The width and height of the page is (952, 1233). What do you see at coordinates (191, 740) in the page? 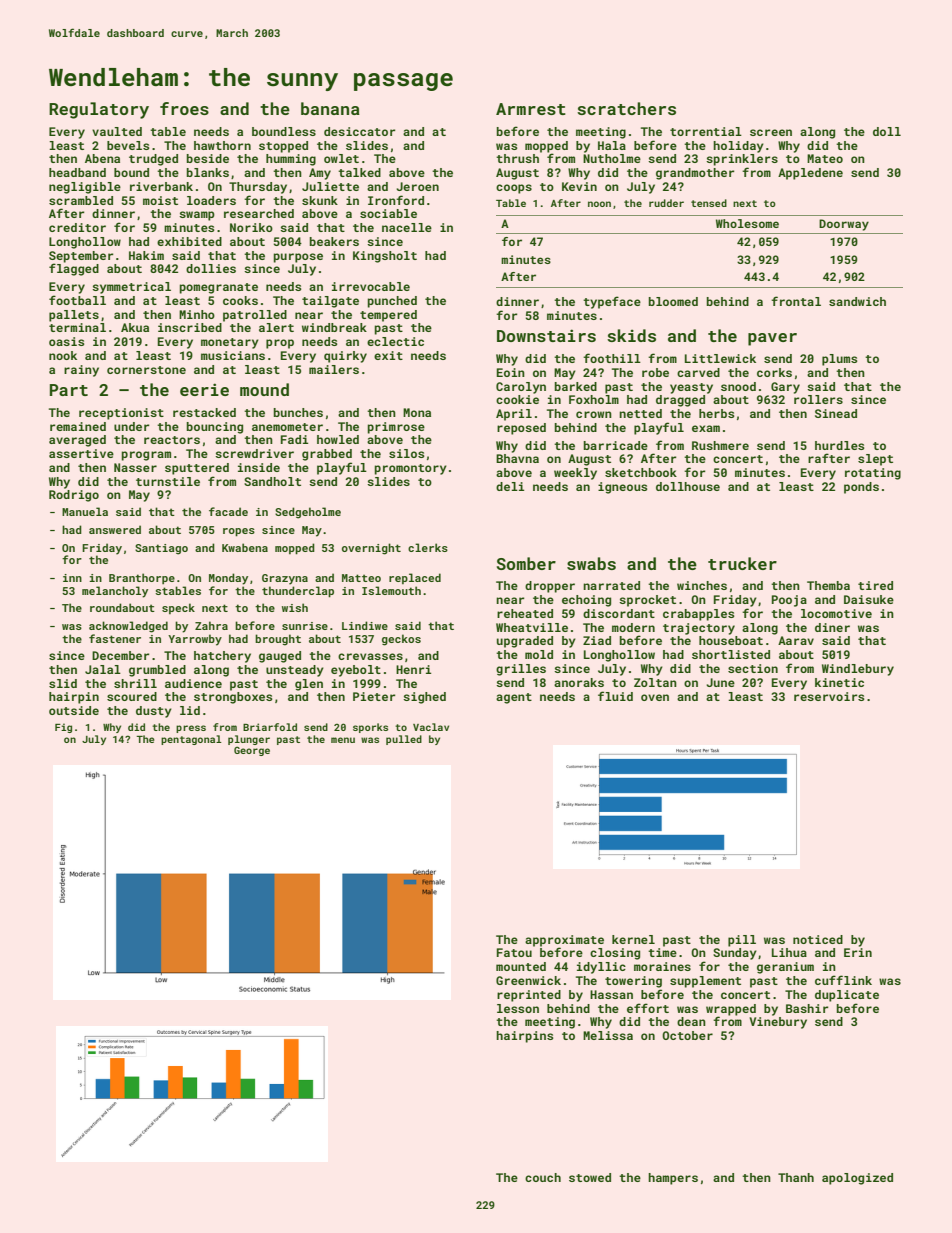
I see `pentagonal` at bounding box center [191, 740].
